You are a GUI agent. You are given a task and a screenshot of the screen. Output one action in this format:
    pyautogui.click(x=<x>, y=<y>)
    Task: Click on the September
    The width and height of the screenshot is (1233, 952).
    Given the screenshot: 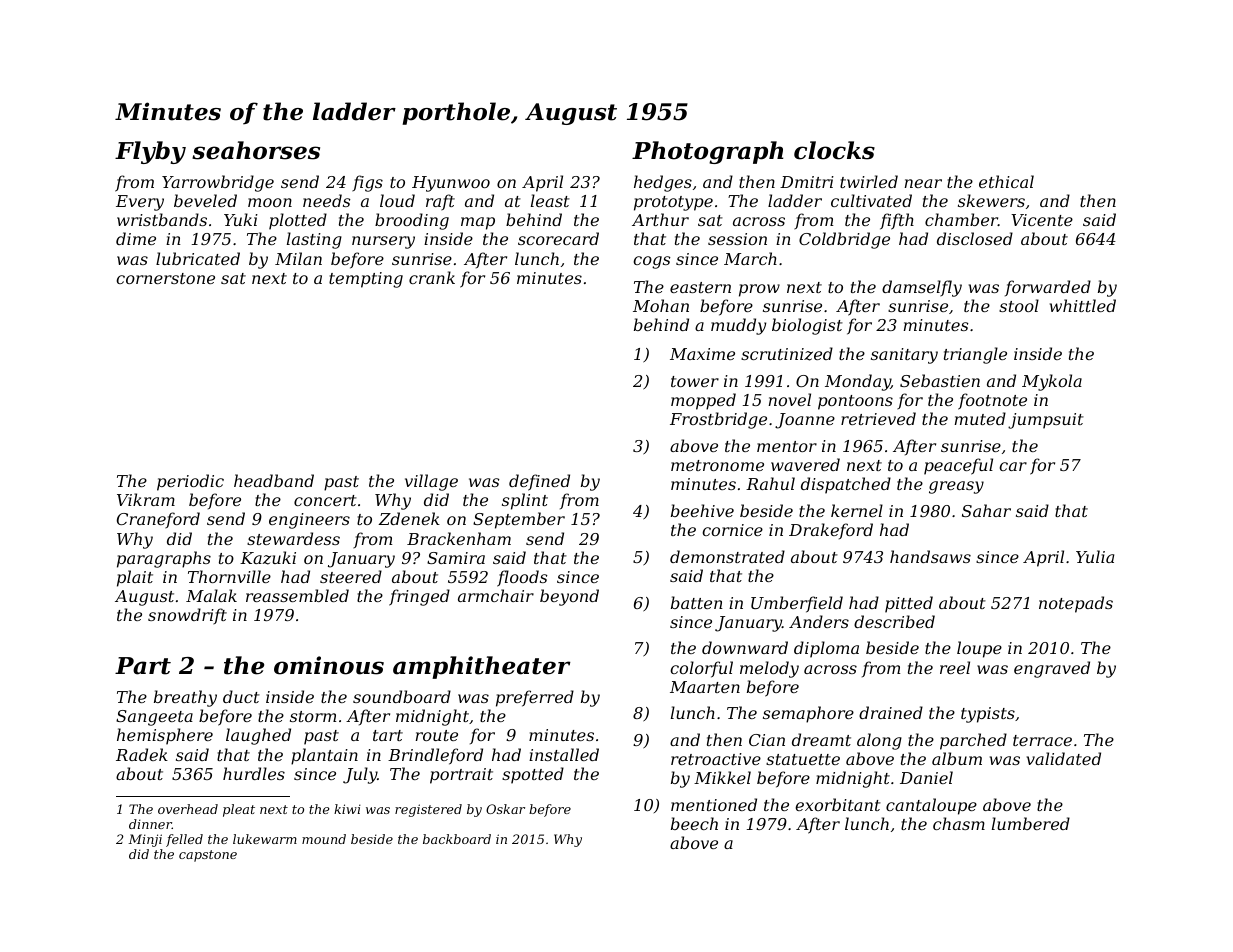 What is the action you would take?
    pyautogui.click(x=519, y=520)
